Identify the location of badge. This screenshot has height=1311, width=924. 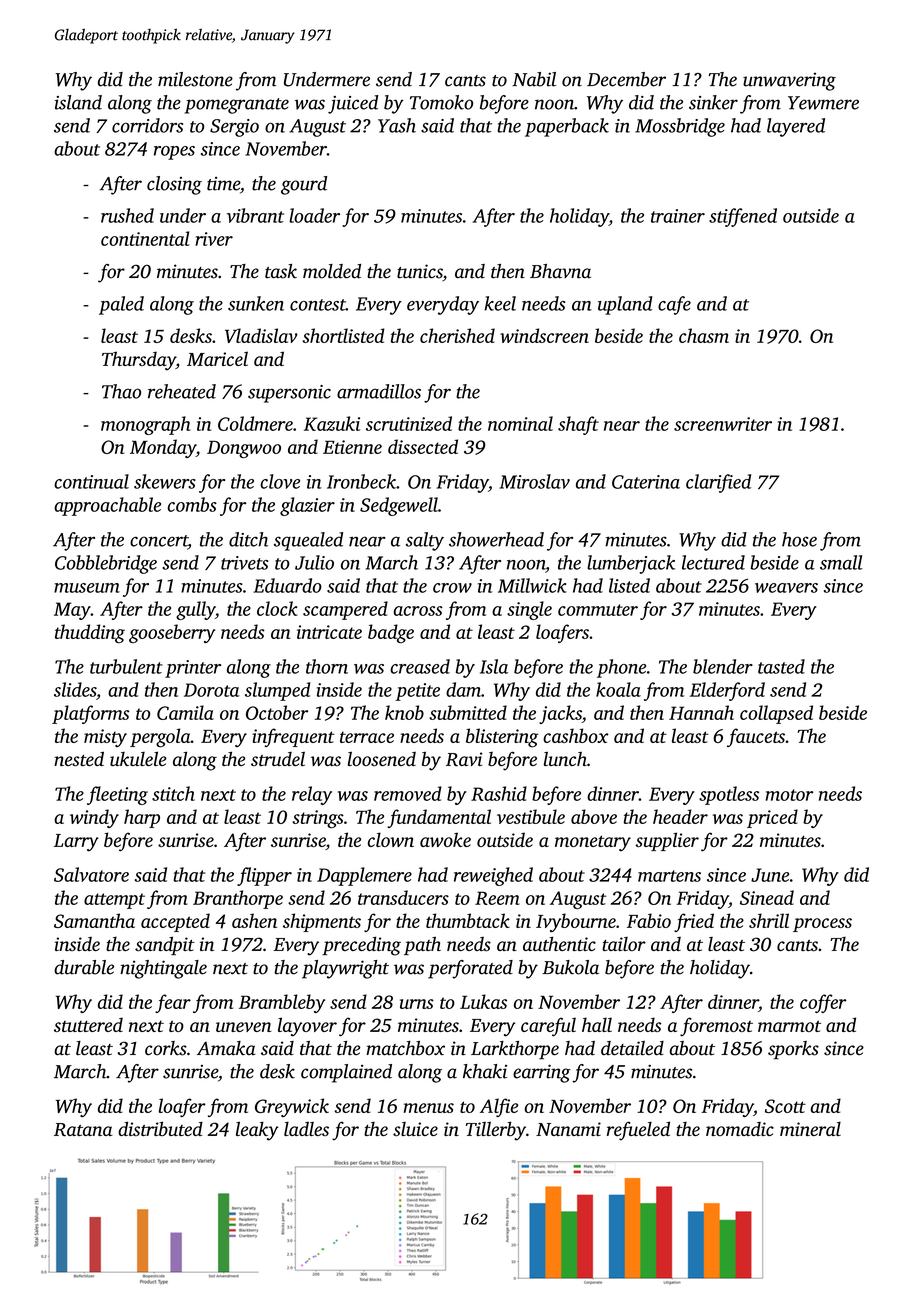
(391, 634).
